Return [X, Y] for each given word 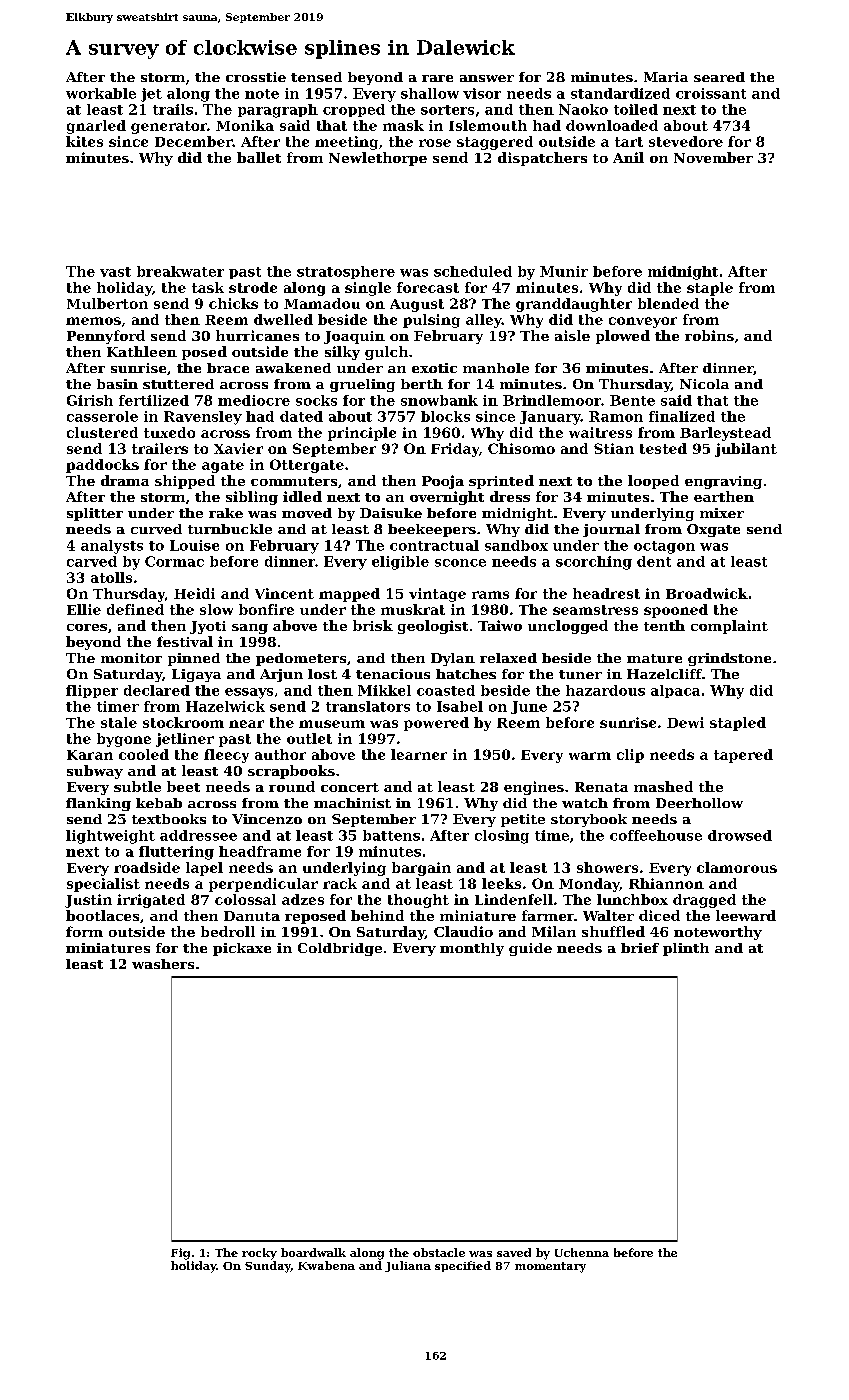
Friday [455, 450]
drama [125, 480]
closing [502, 837]
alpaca [675, 691]
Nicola [704, 384]
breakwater [180, 271]
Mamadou [322, 303]
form [84, 931]
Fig [180, 1254]
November [713, 157]
